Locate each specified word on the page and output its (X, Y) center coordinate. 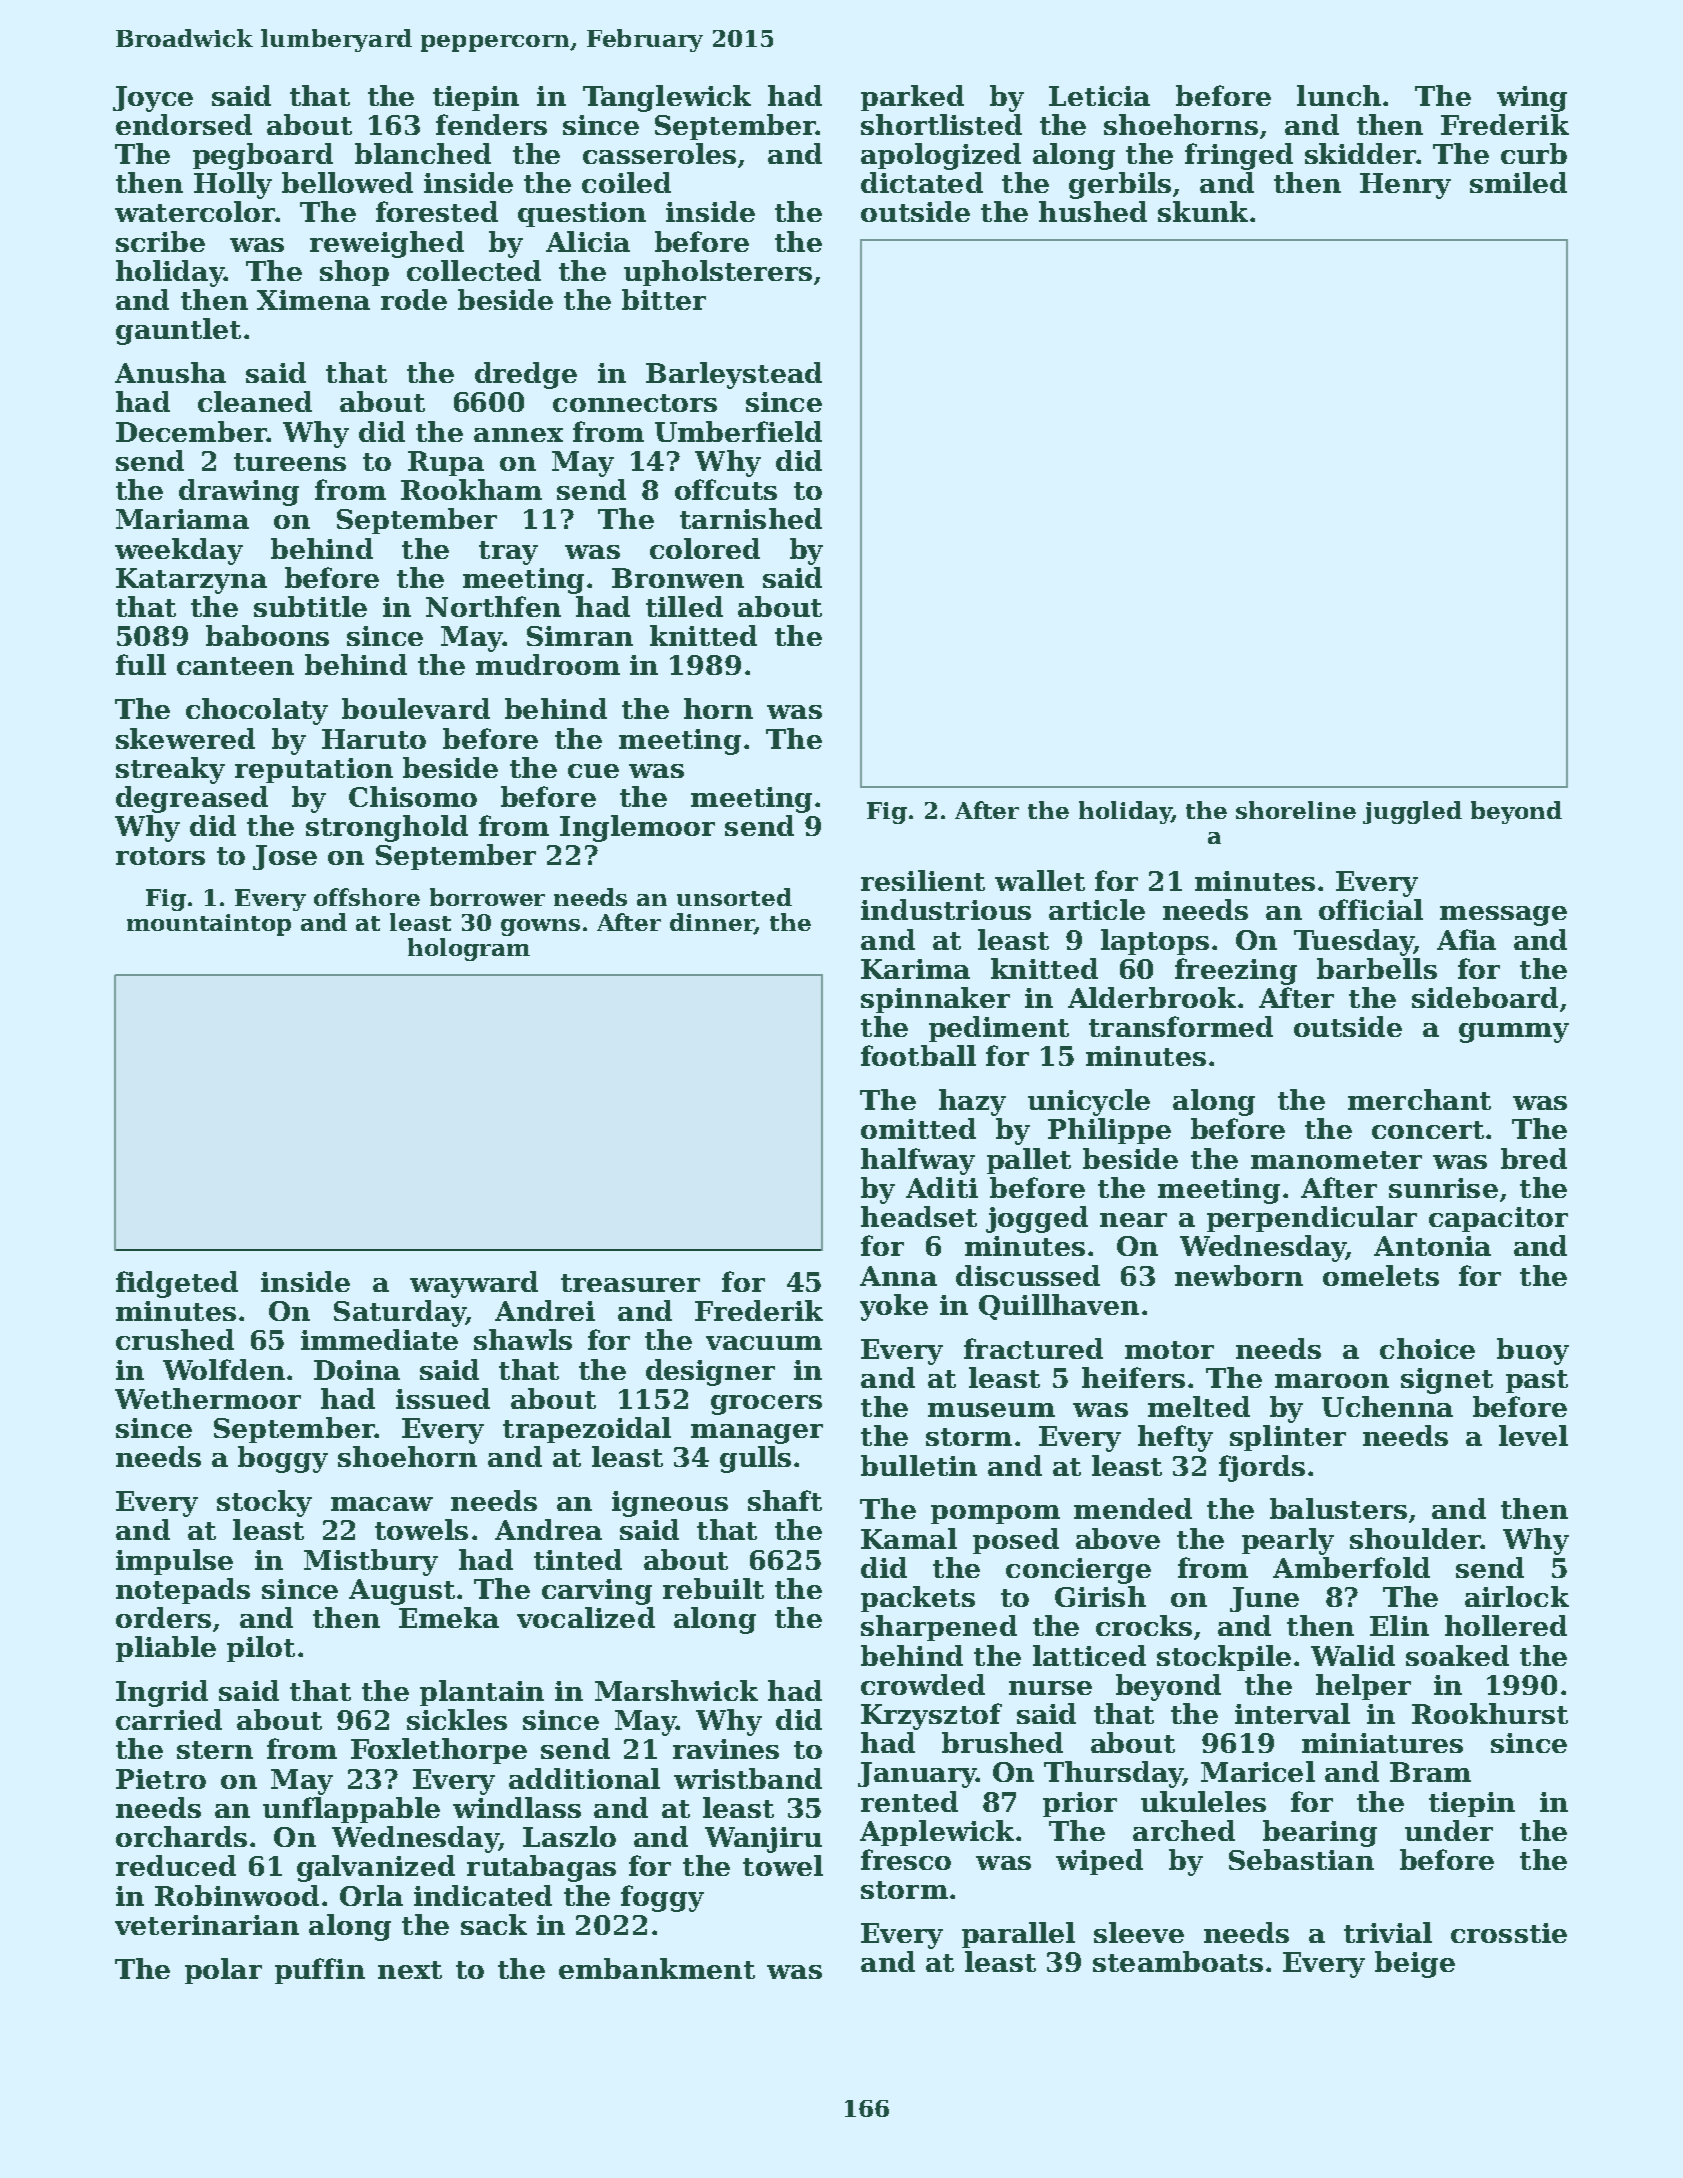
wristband (748, 1778)
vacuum (764, 1343)
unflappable (351, 1810)
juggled (1412, 812)
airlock (1517, 1596)
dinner (712, 922)
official (1371, 909)
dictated (922, 182)
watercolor (195, 211)
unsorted (734, 897)
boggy (283, 1459)
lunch (1339, 95)
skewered (185, 738)
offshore (367, 897)
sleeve (1139, 1932)
